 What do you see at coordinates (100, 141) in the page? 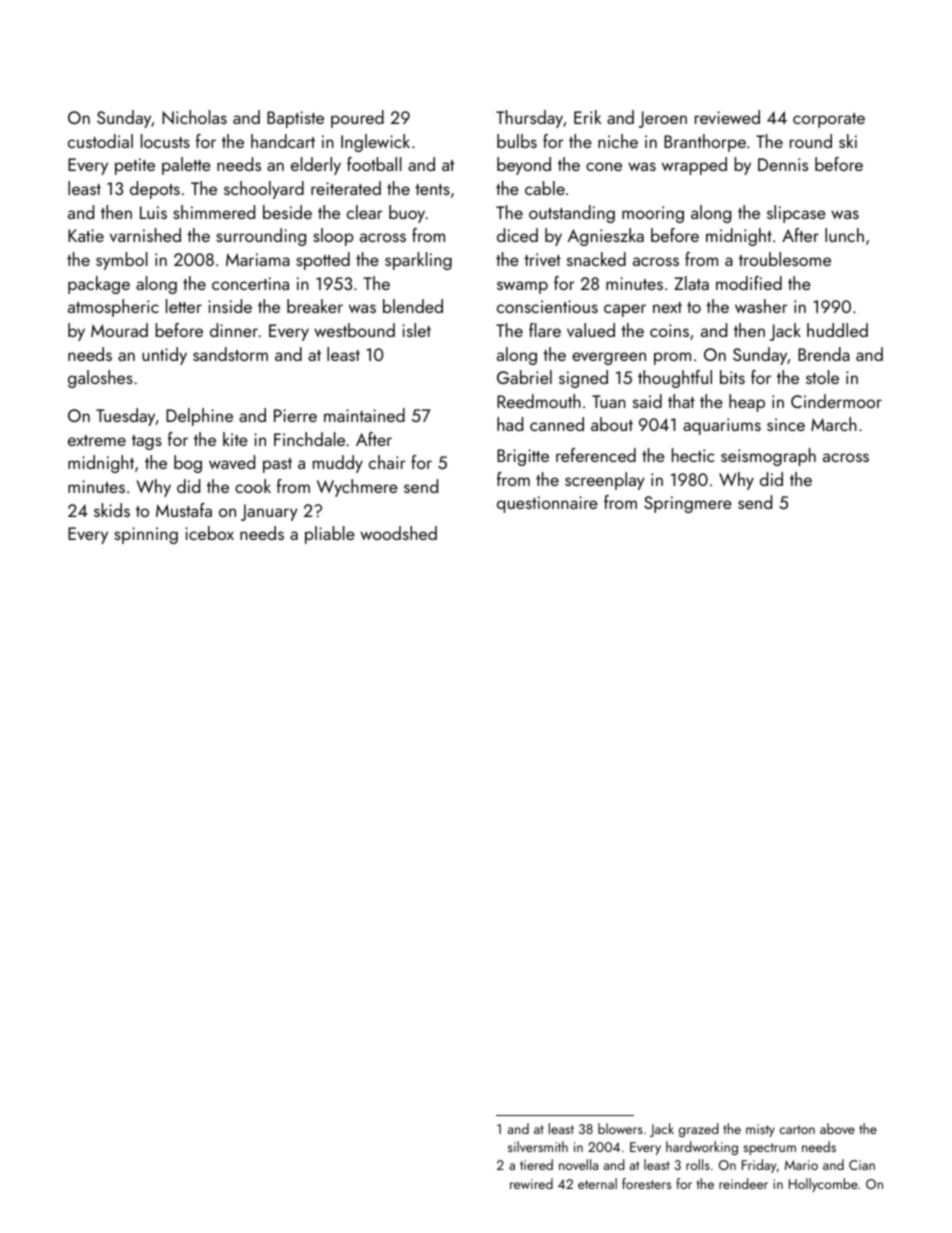
I see `custodial` at bounding box center [100, 141].
